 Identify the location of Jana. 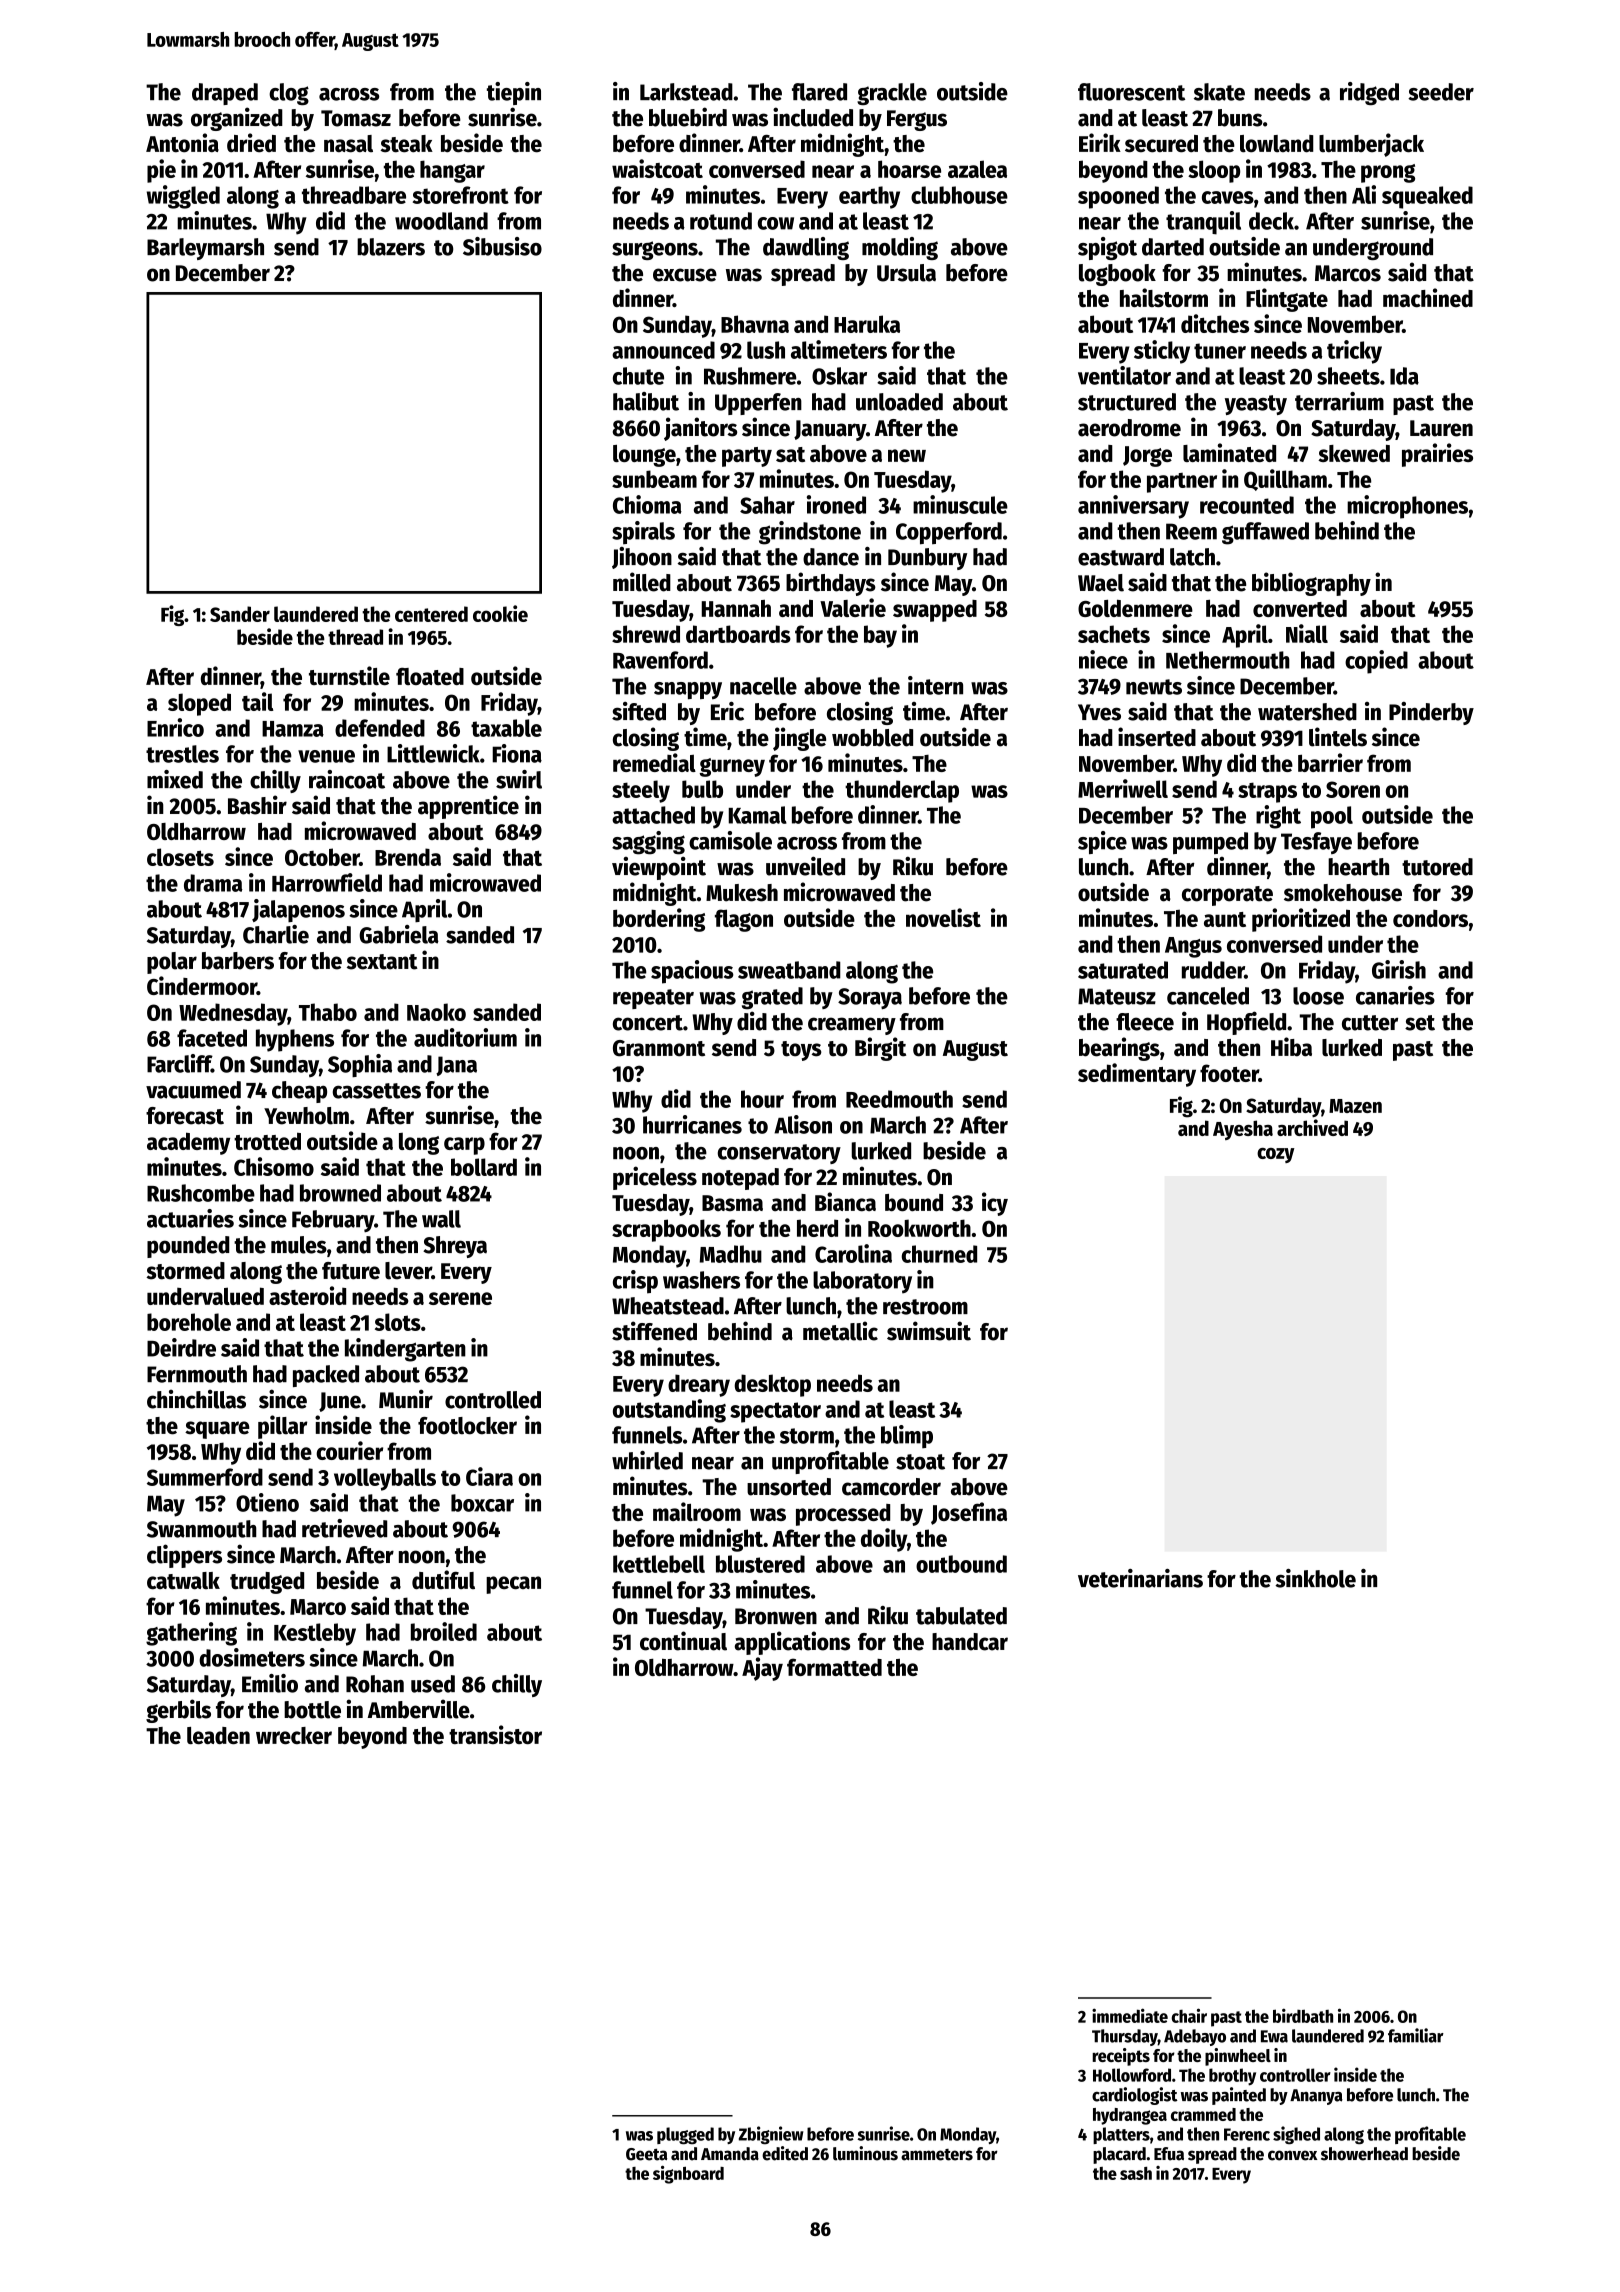
(456, 1066).
